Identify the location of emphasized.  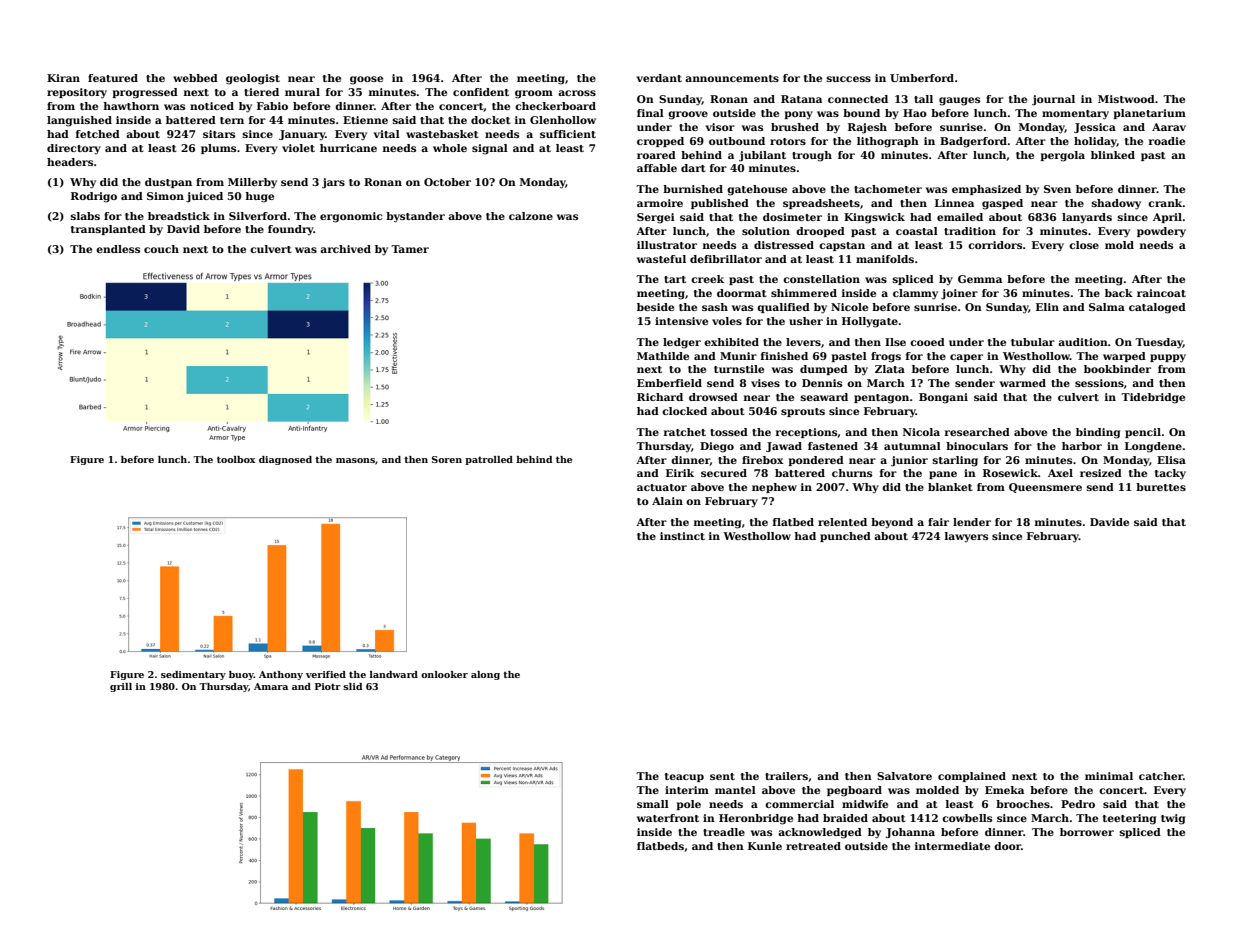
(986, 190).
